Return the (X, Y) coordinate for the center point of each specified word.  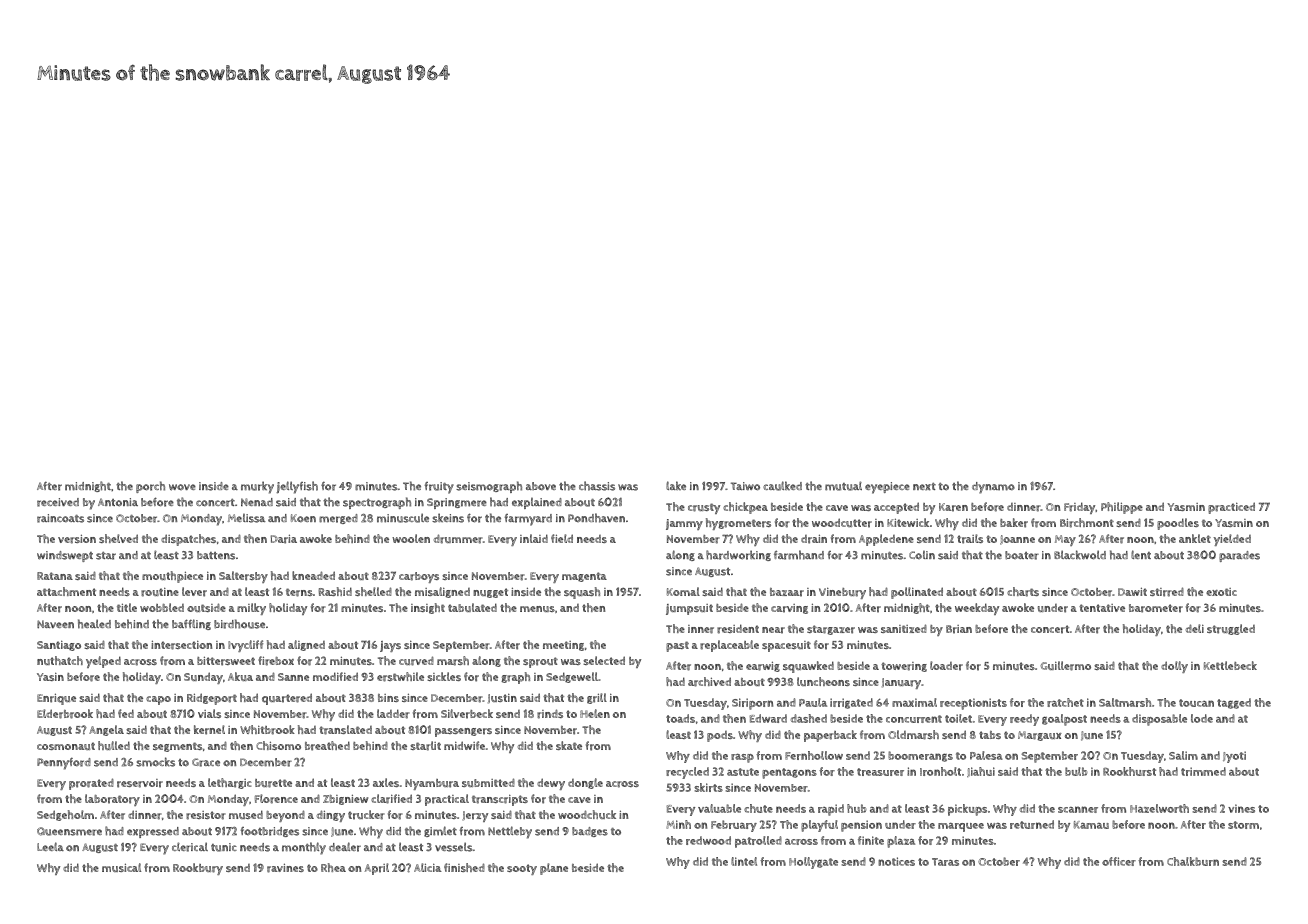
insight (428, 608)
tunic (224, 847)
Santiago (59, 646)
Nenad (257, 502)
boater (1022, 555)
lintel (744, 861)
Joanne (1017, 540)
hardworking (738, 555)
